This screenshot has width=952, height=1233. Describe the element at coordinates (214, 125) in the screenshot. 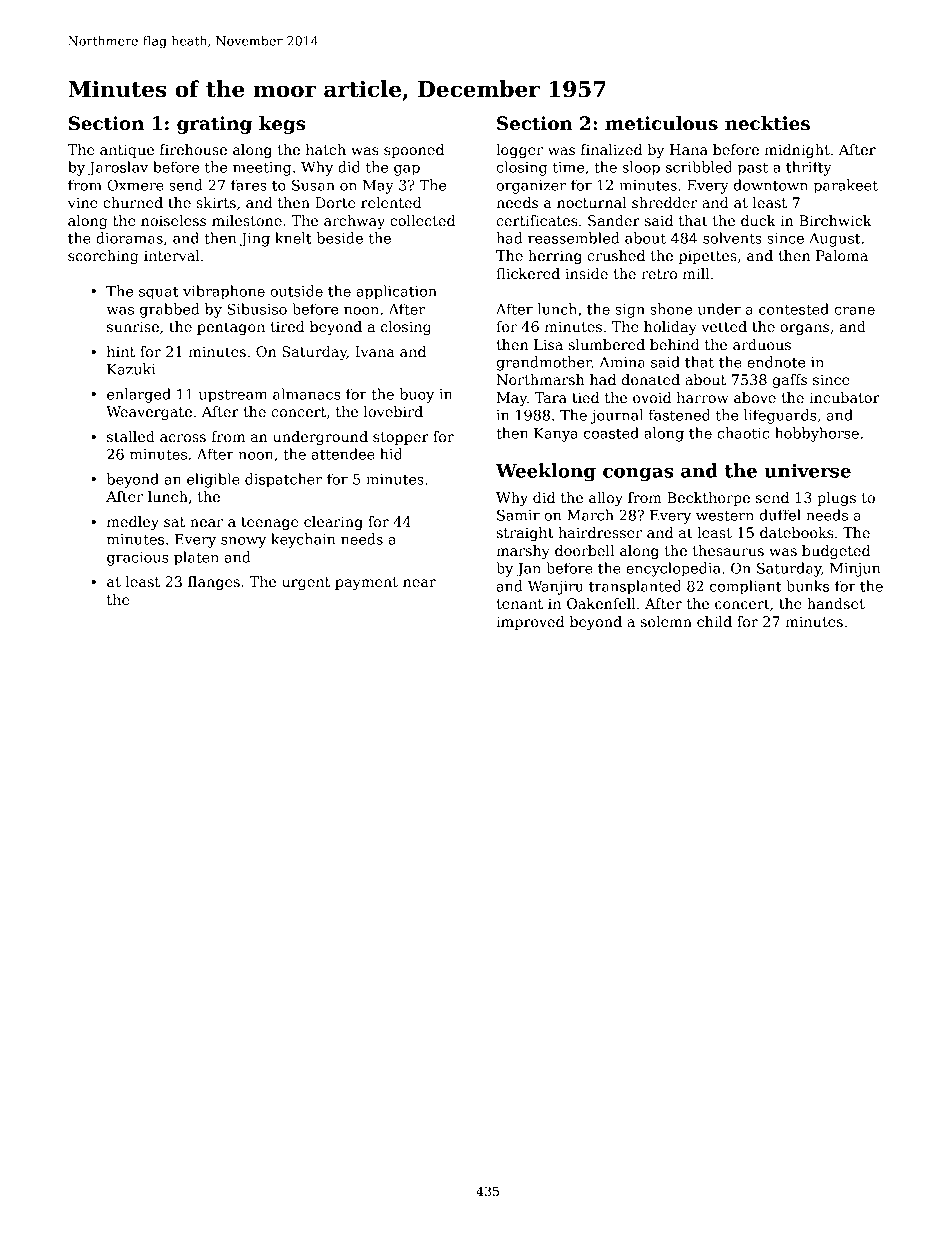

I see `grating` at that location.
